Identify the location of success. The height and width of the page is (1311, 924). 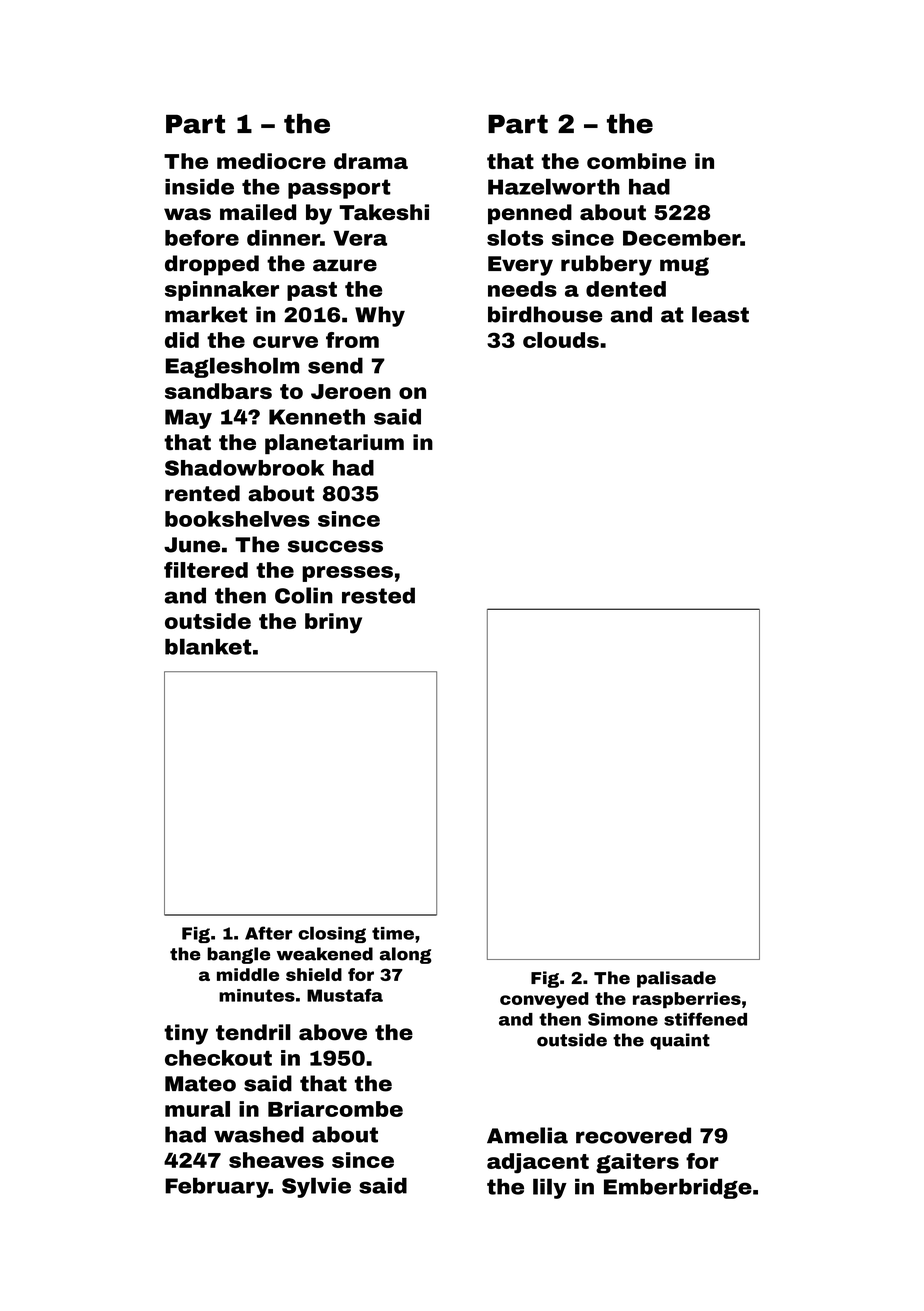
(335, 546).
